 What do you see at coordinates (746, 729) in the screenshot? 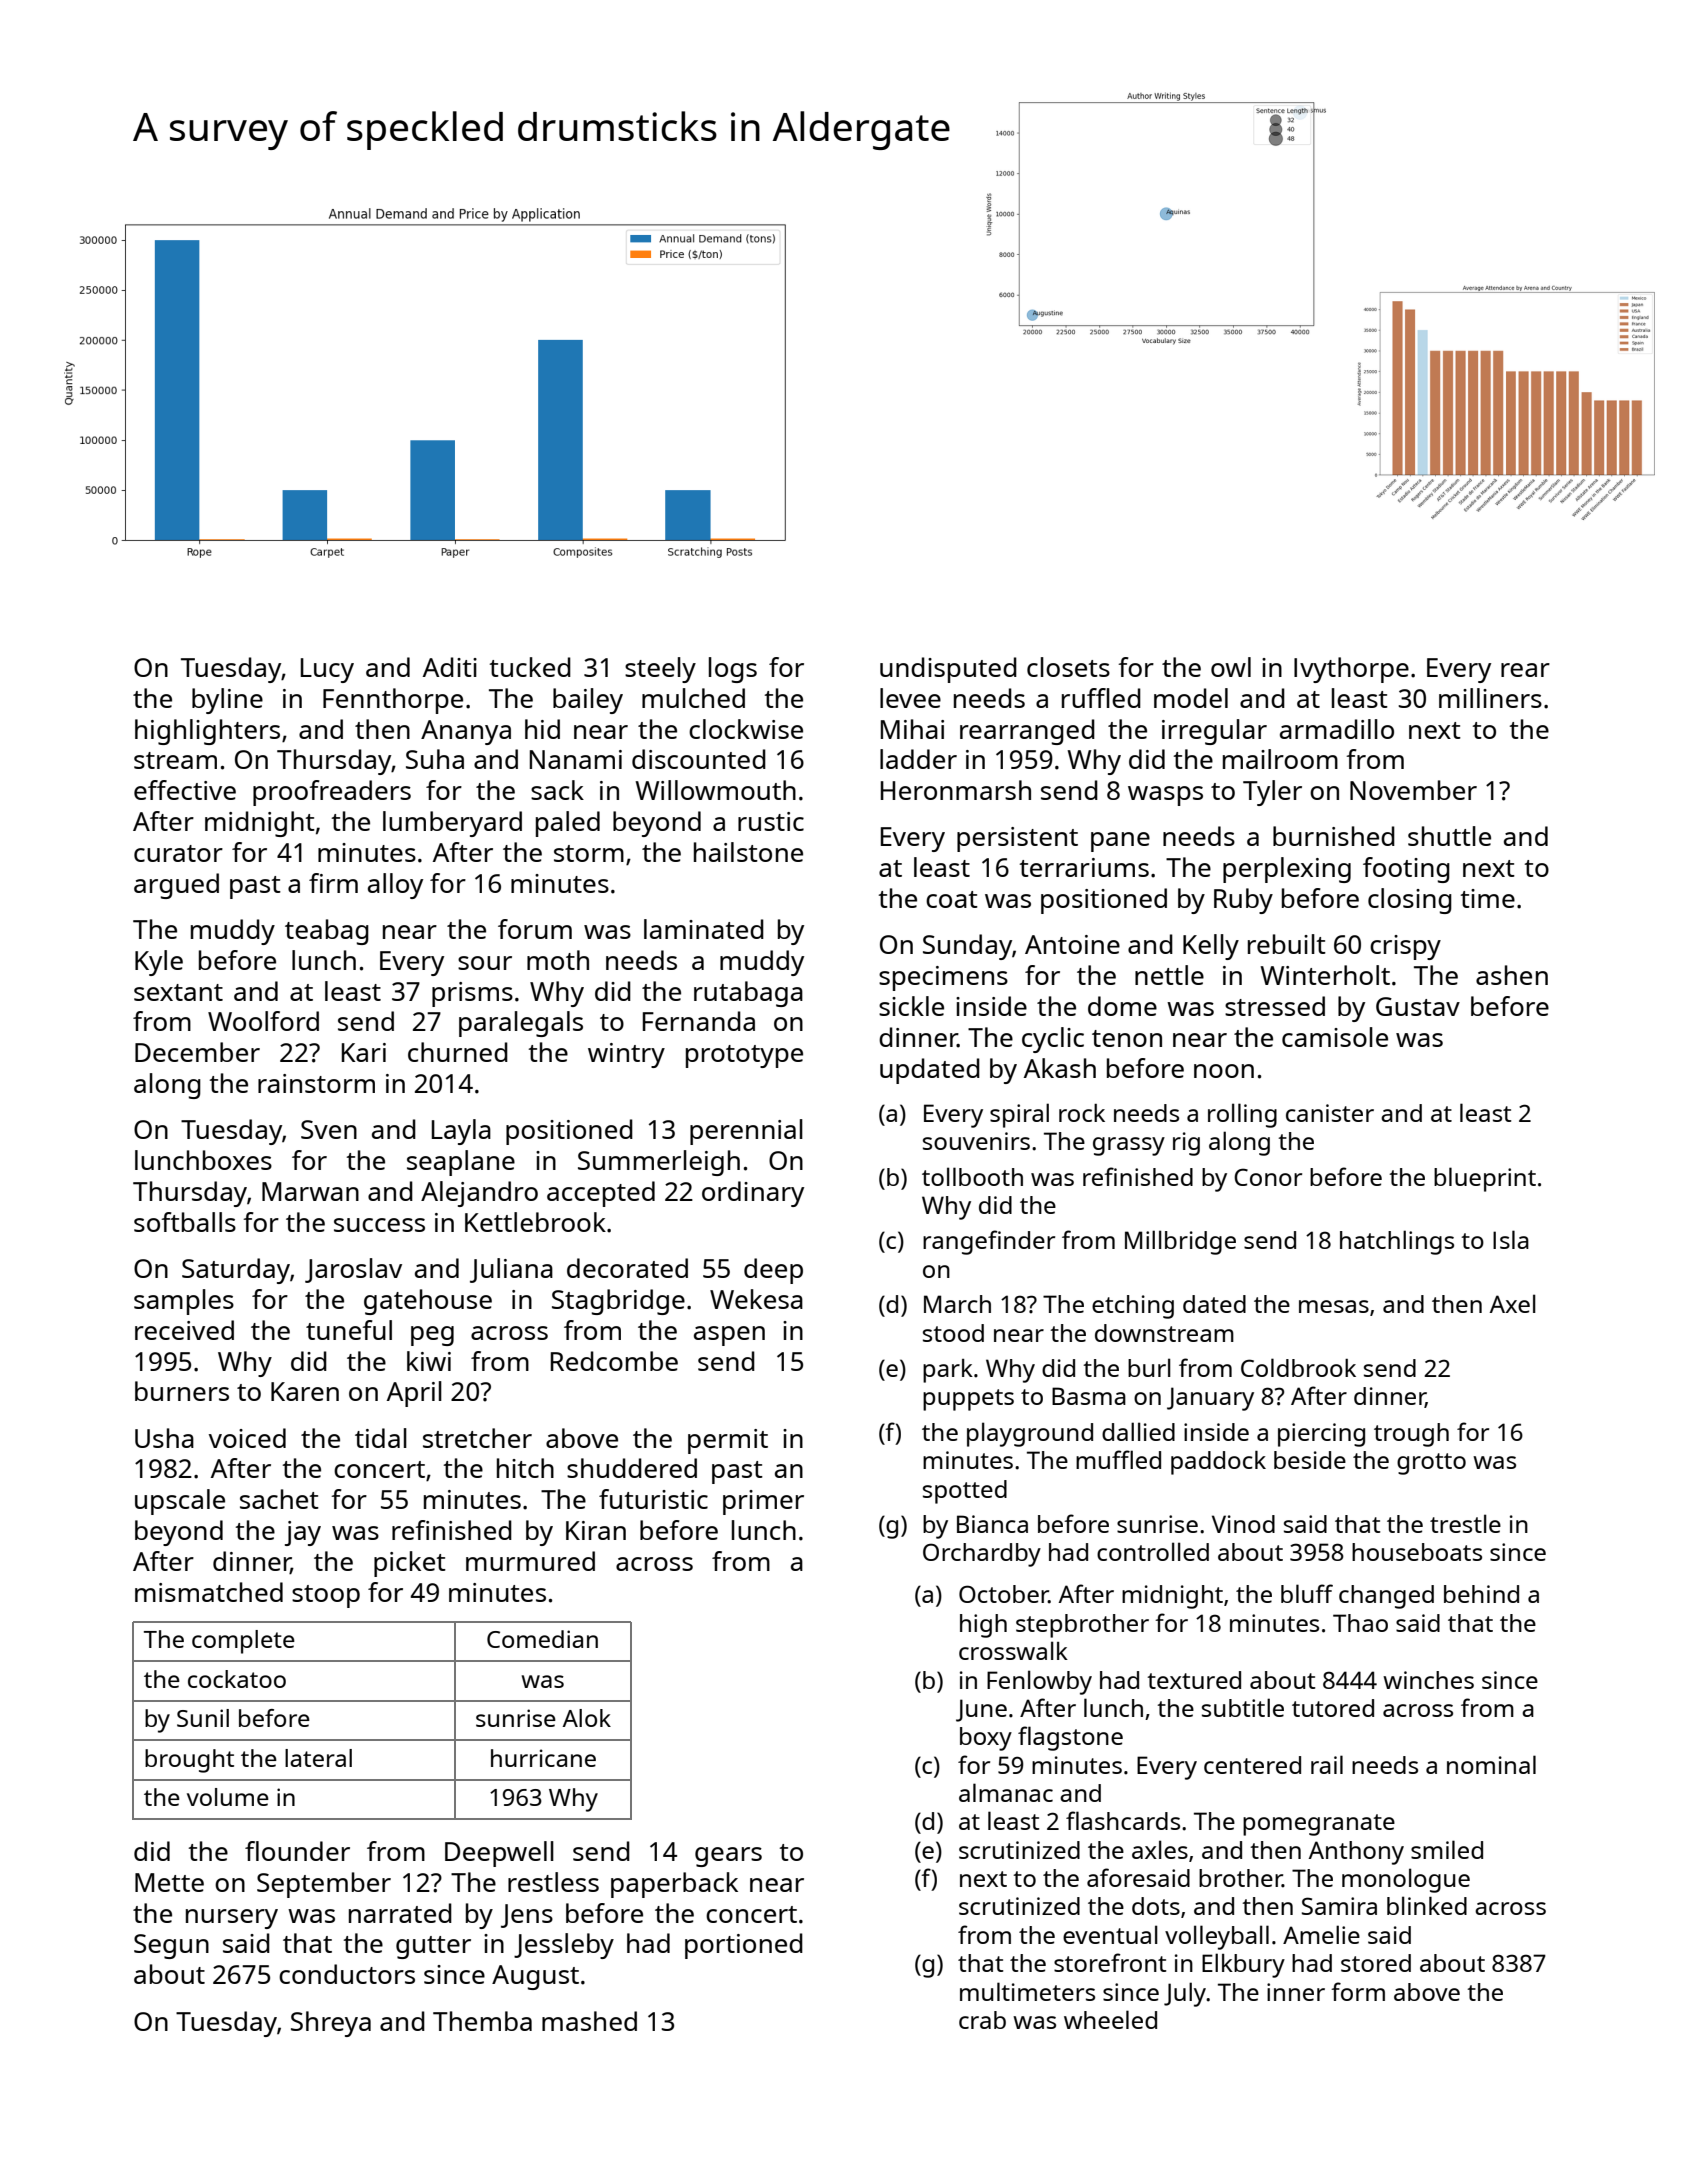
I see `clockwise` at bounding box center [746, 729].
